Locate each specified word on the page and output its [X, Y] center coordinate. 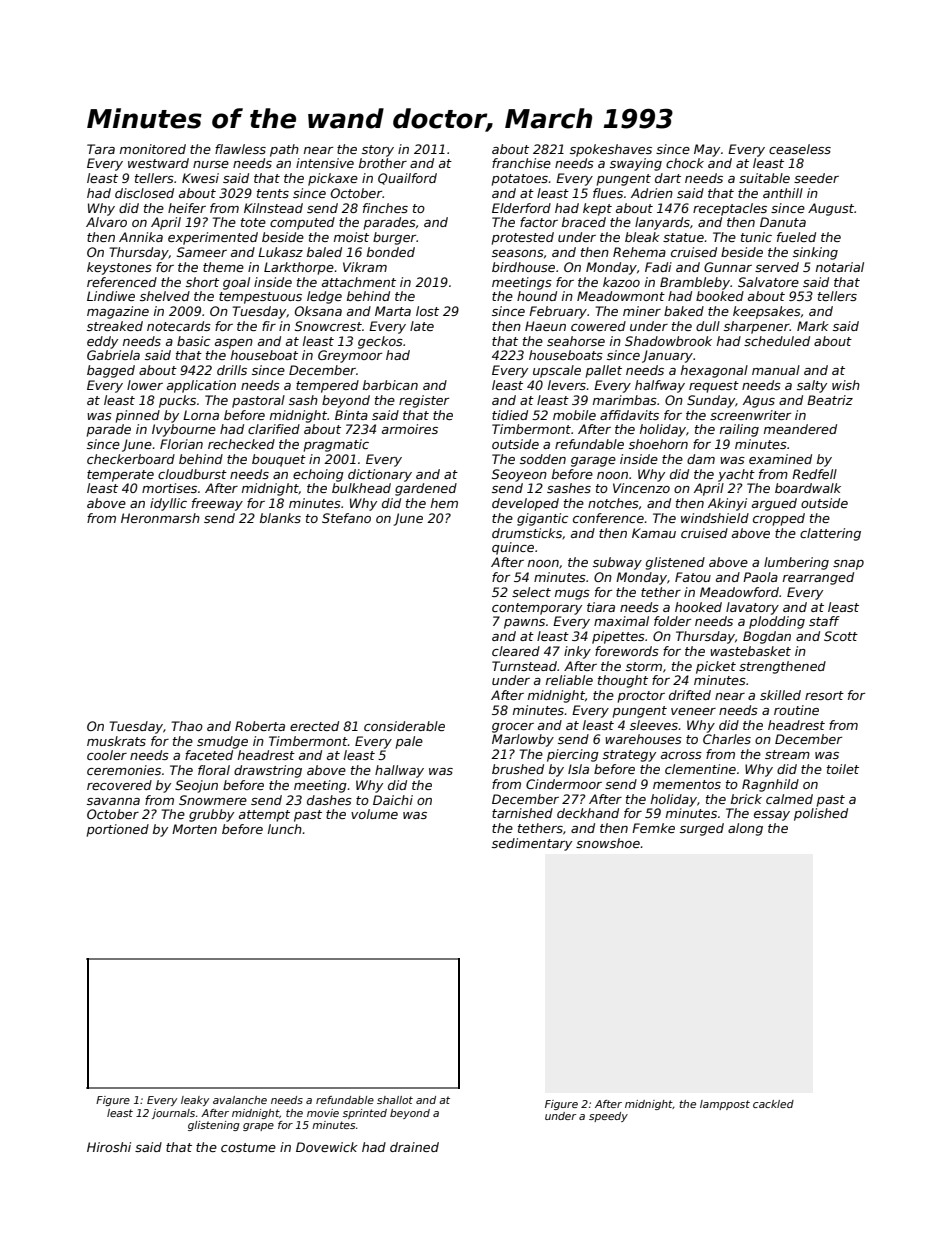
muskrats [116, 741]
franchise [521, 163]
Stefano [346, 518]
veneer [693, 711]
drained [414, 1147]
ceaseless [800, 149]
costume [248, 1147]
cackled [773, 1104]
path [284, 150]
